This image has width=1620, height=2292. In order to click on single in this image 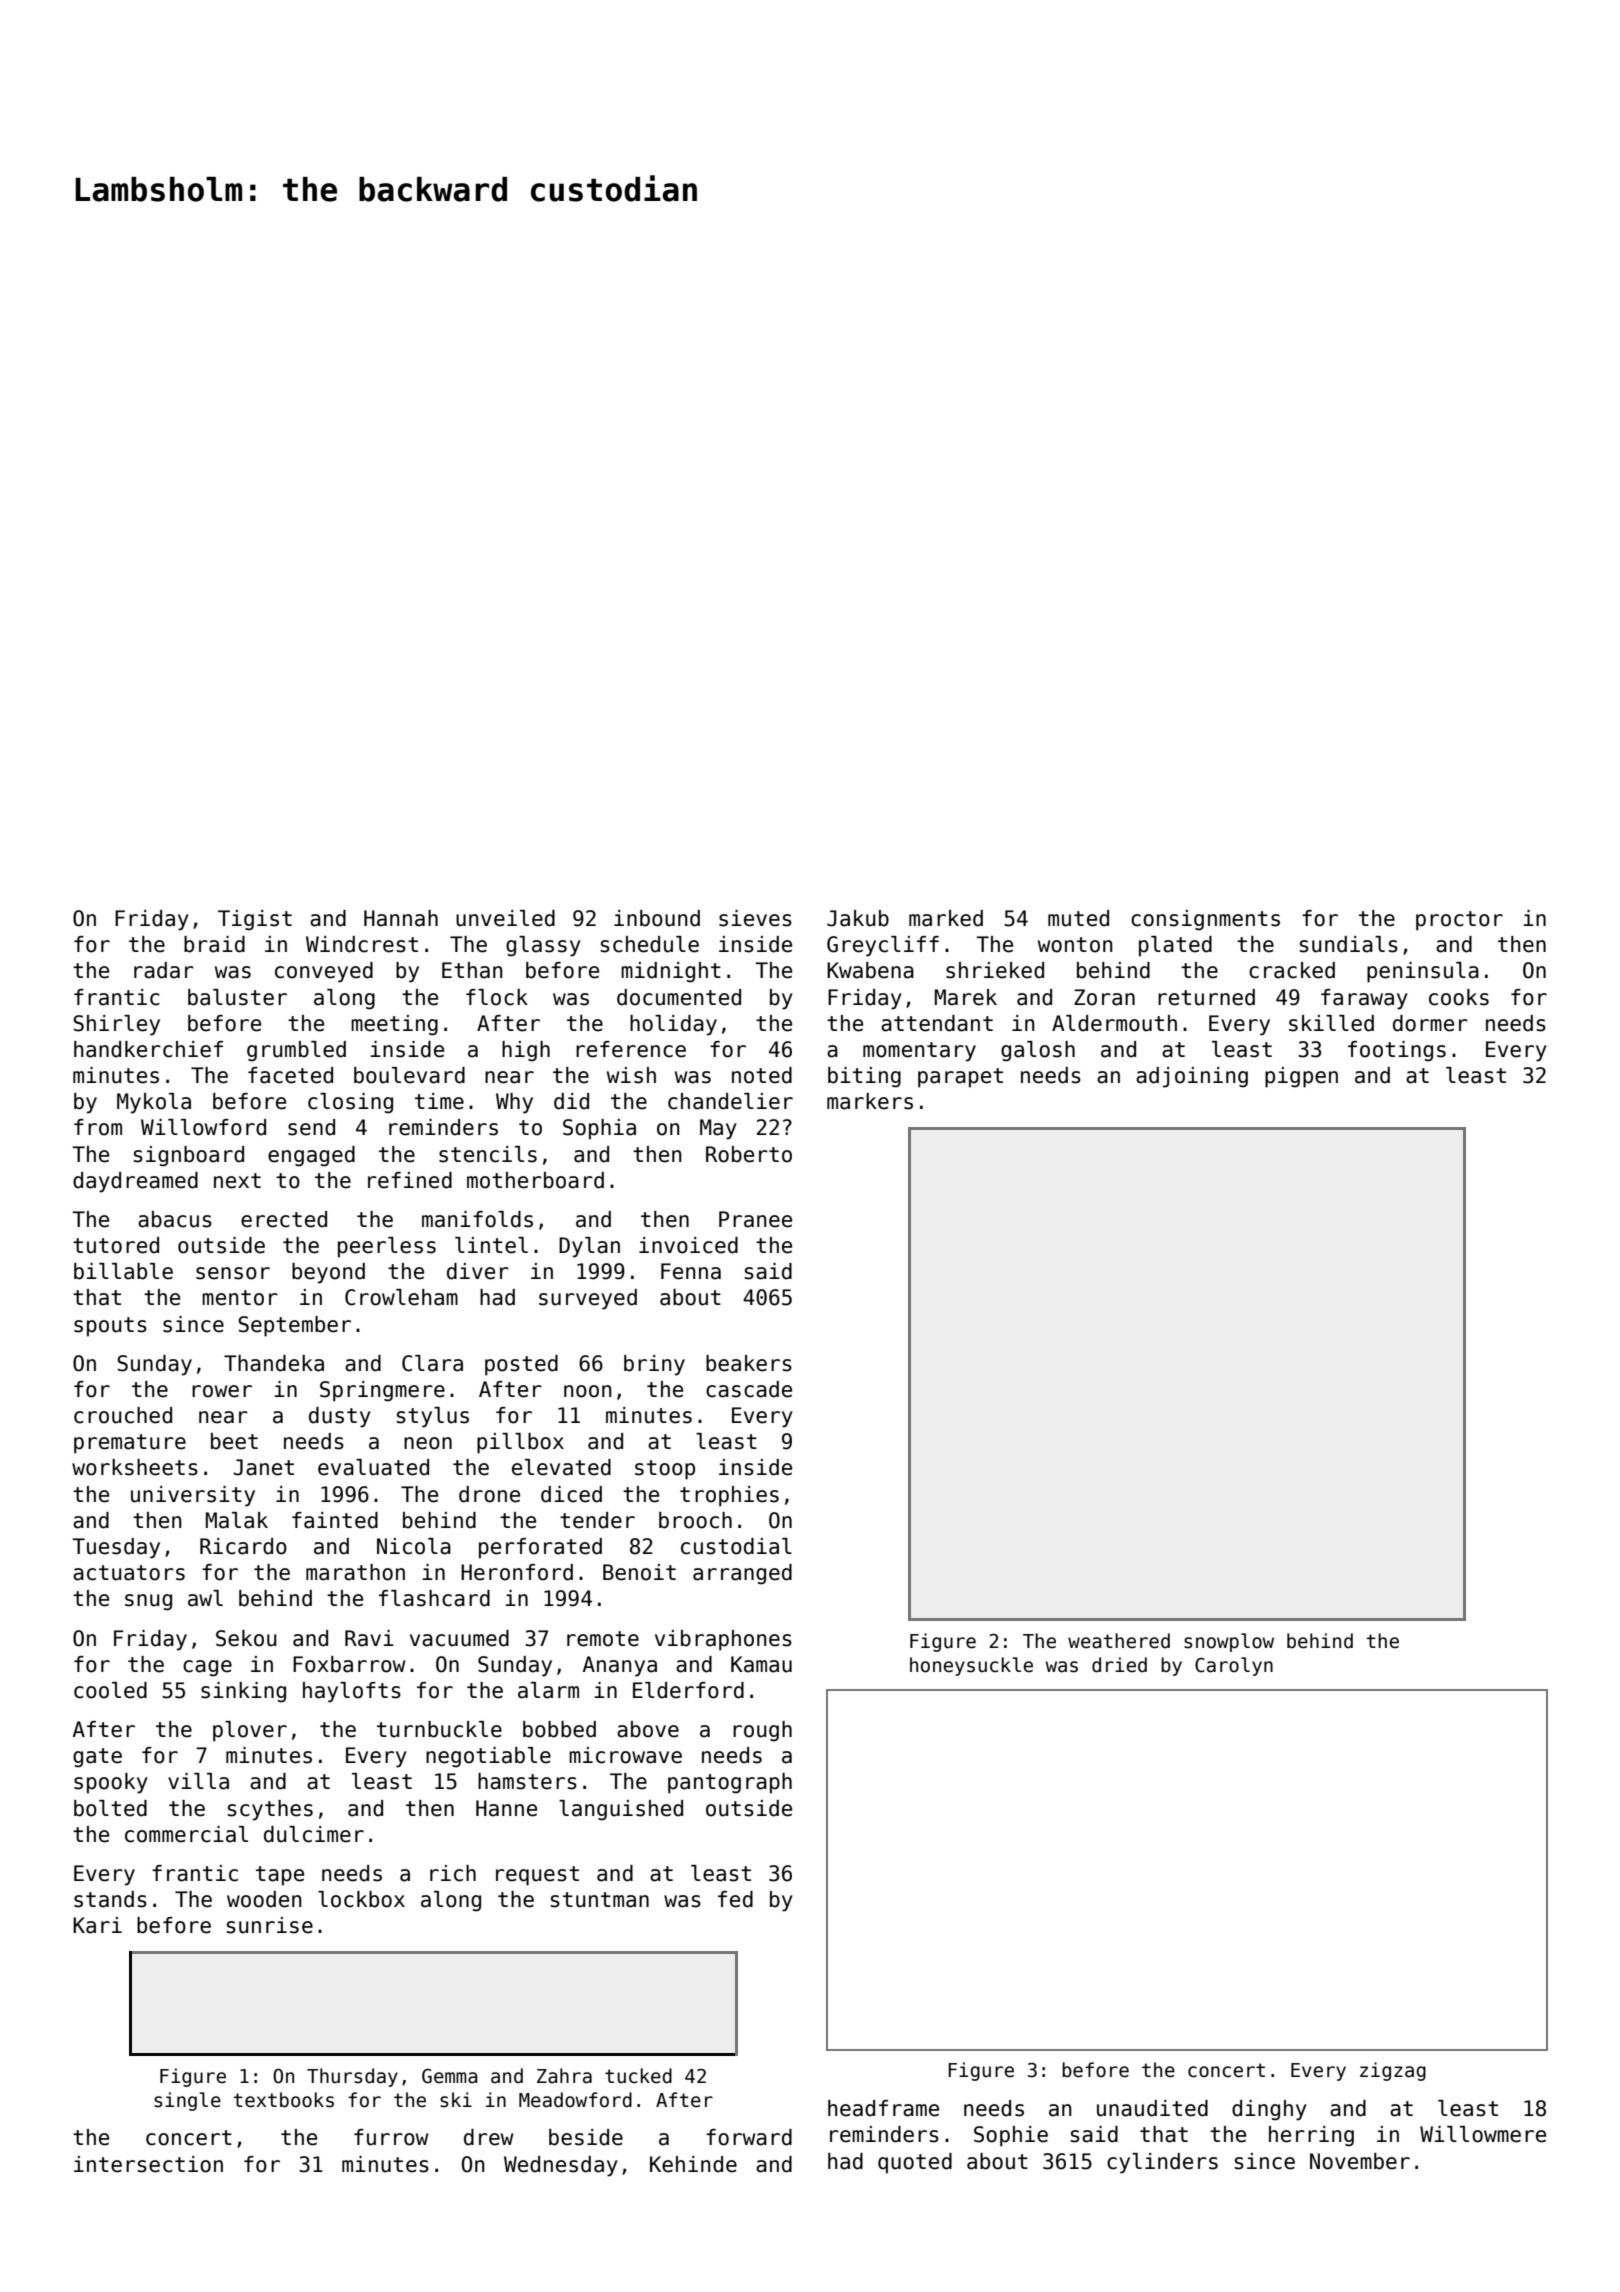, I will do `click(187, 2101)`.
